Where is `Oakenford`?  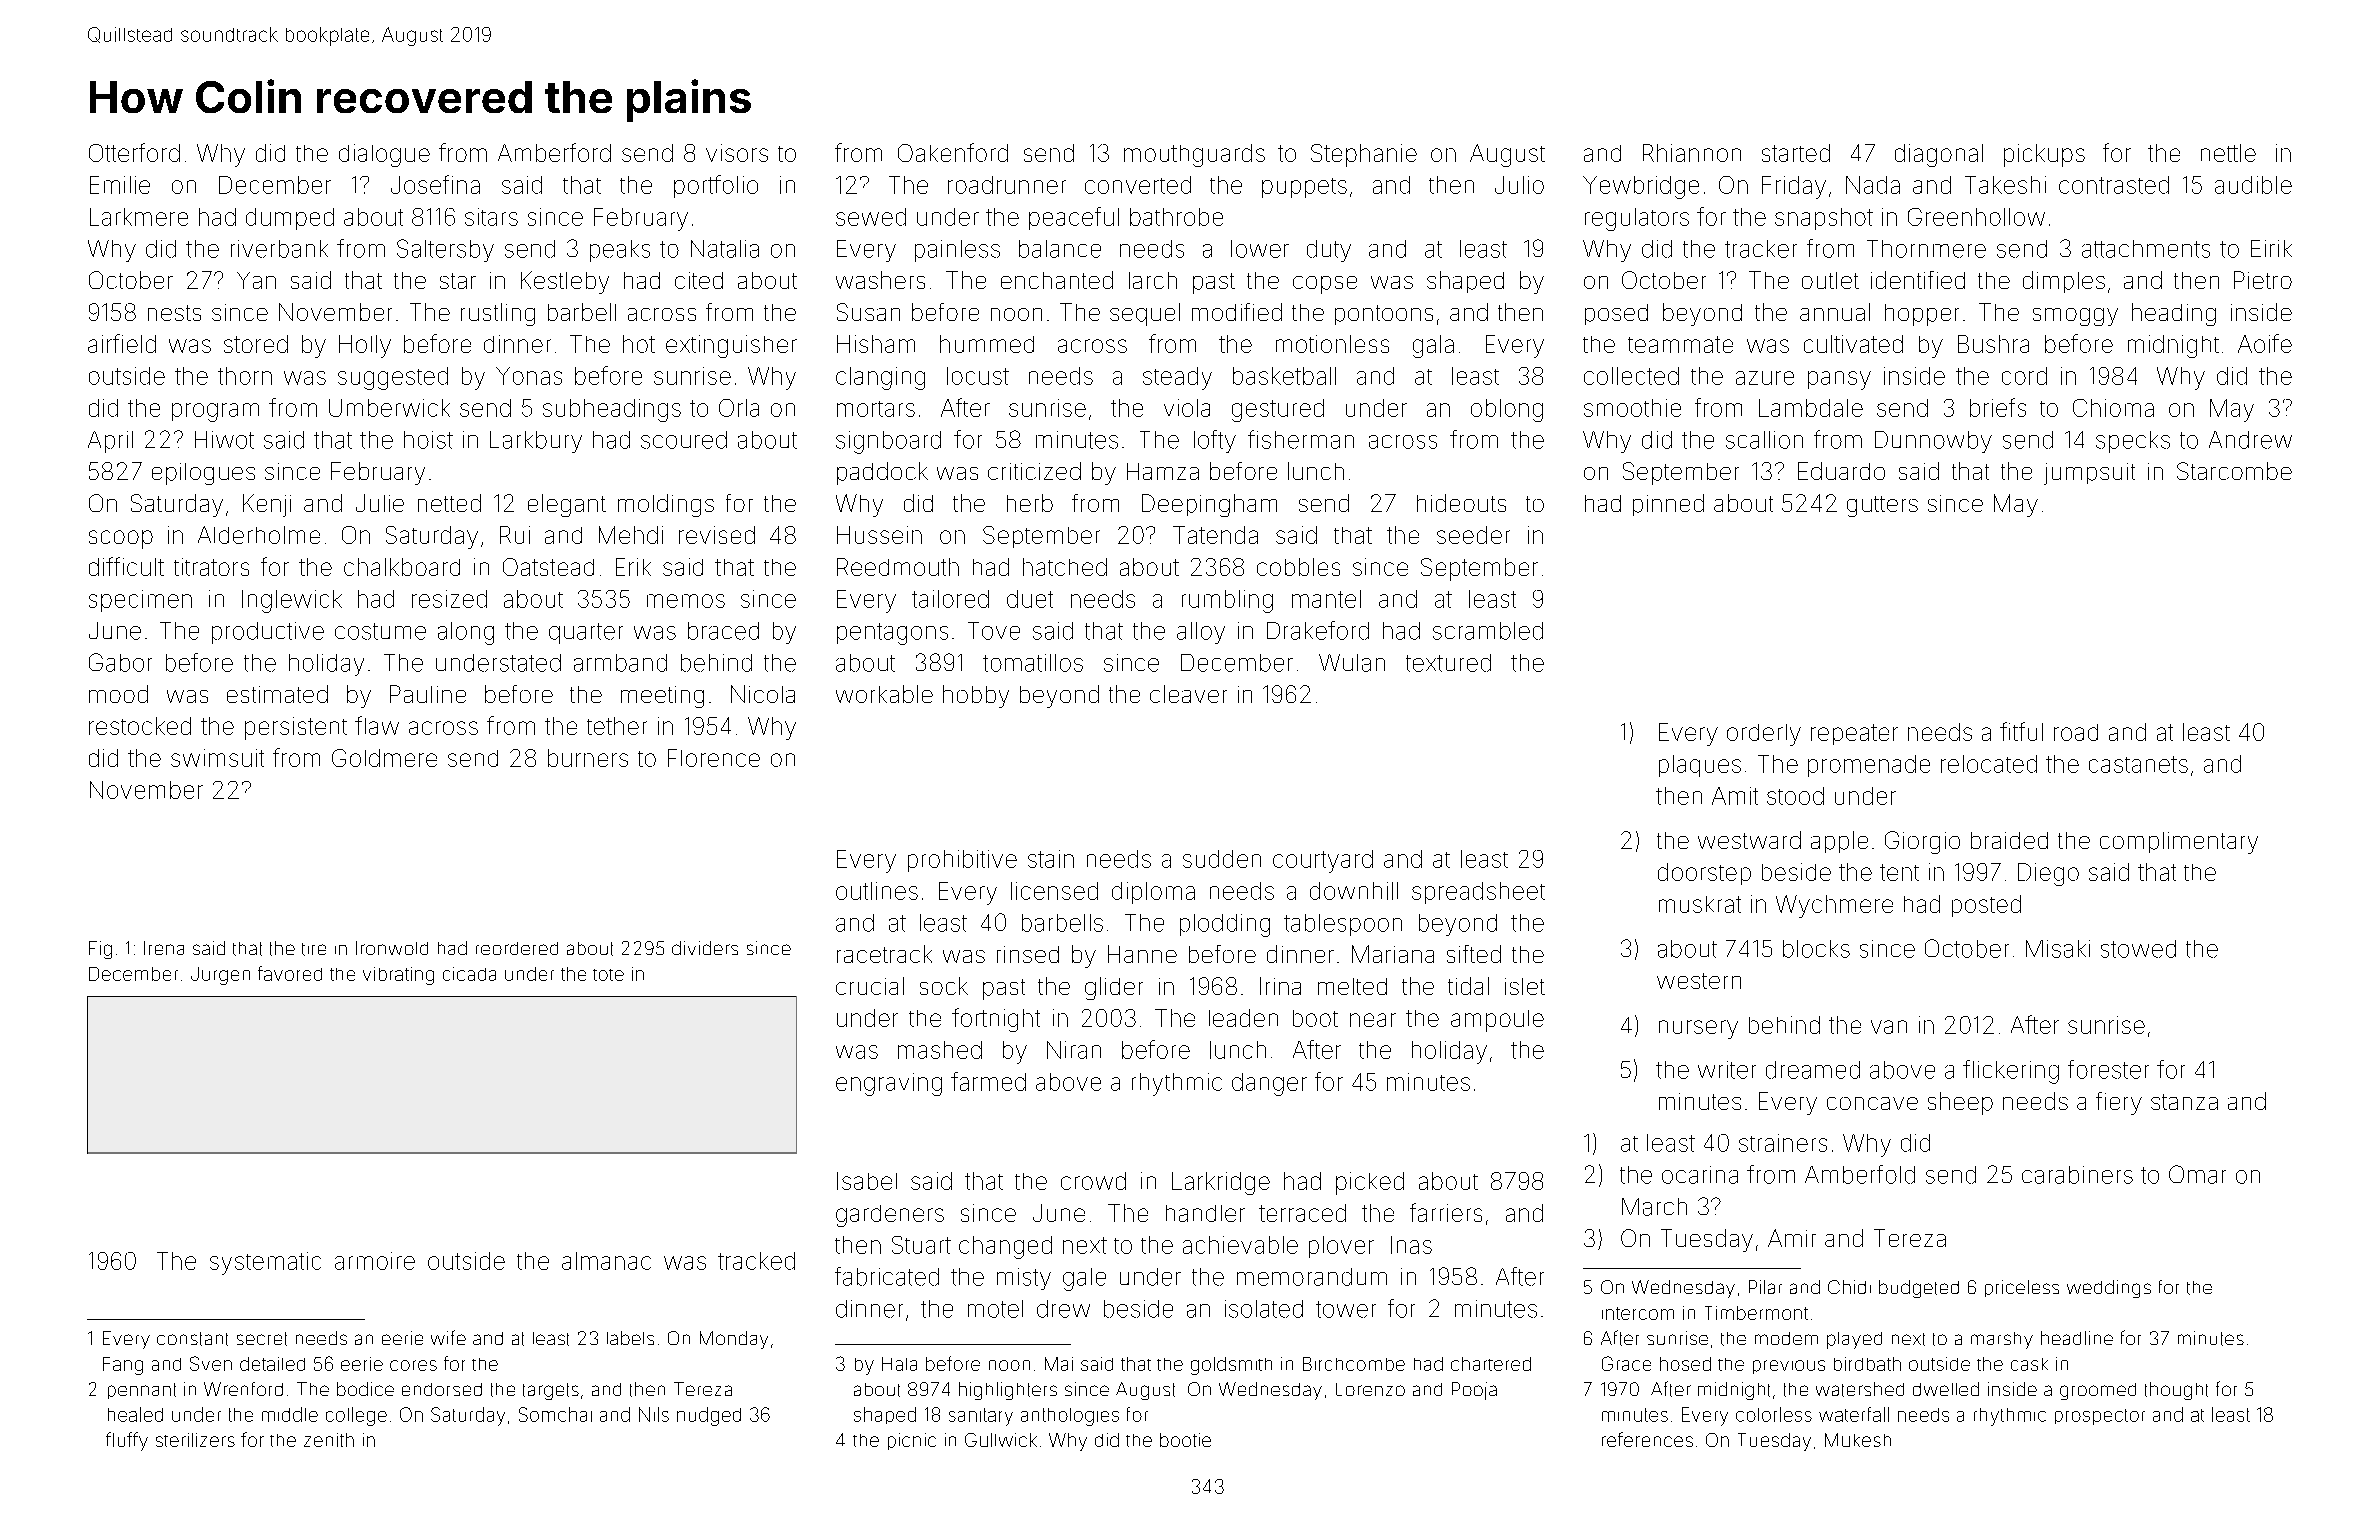 Oakenford is located at coordinates (953, 152).
